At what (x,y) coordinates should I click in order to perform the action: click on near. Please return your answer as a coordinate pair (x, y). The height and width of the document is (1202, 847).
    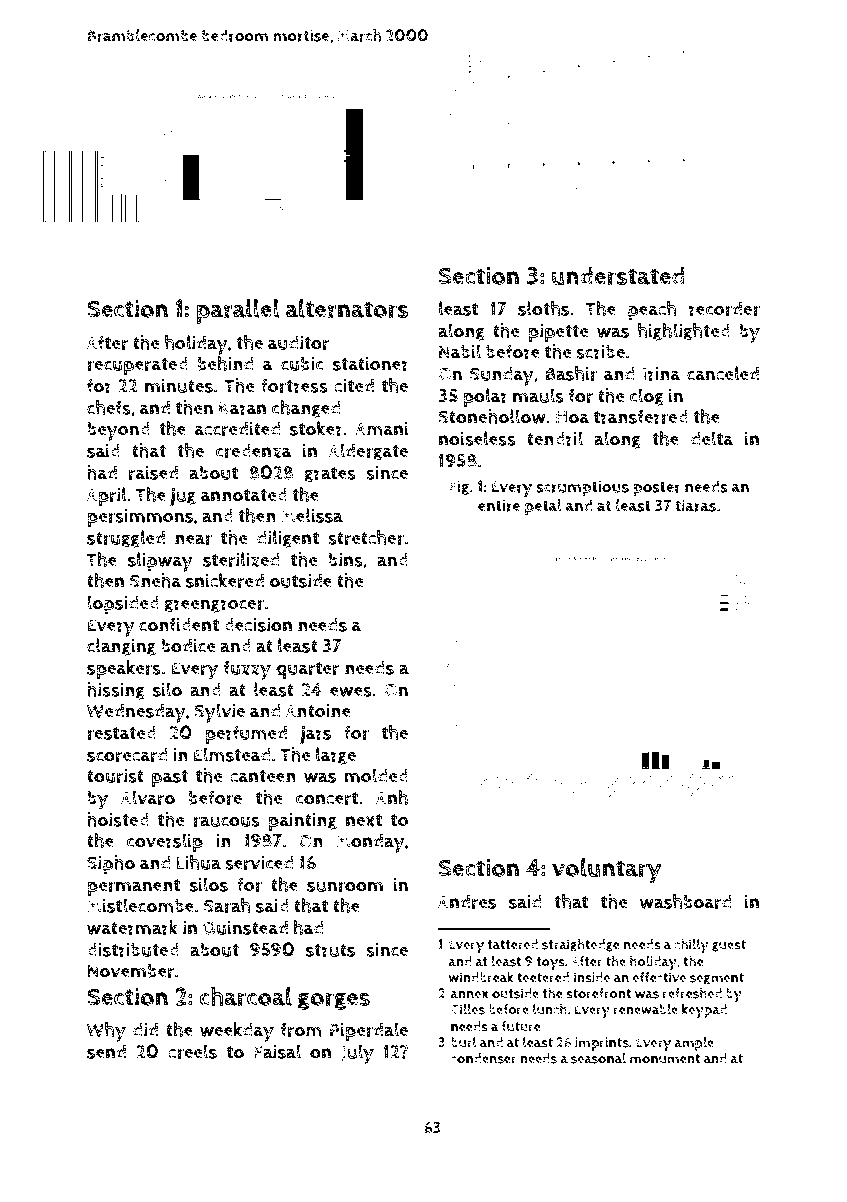
    Looking at the image, I should click on (193, 539).
